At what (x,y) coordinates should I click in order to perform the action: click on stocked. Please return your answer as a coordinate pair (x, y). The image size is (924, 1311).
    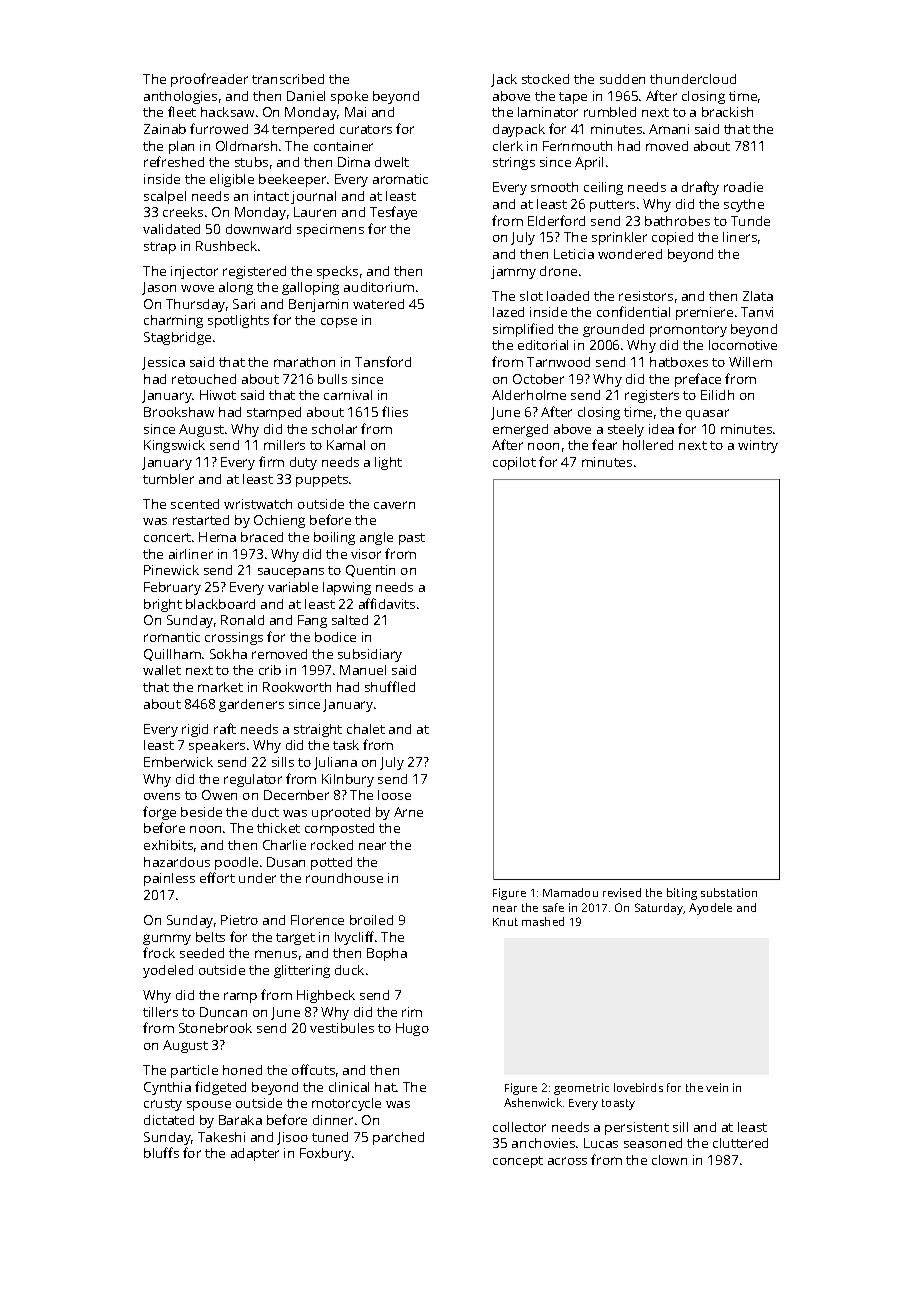
    Looking at the image, I should click on (545, 79).
